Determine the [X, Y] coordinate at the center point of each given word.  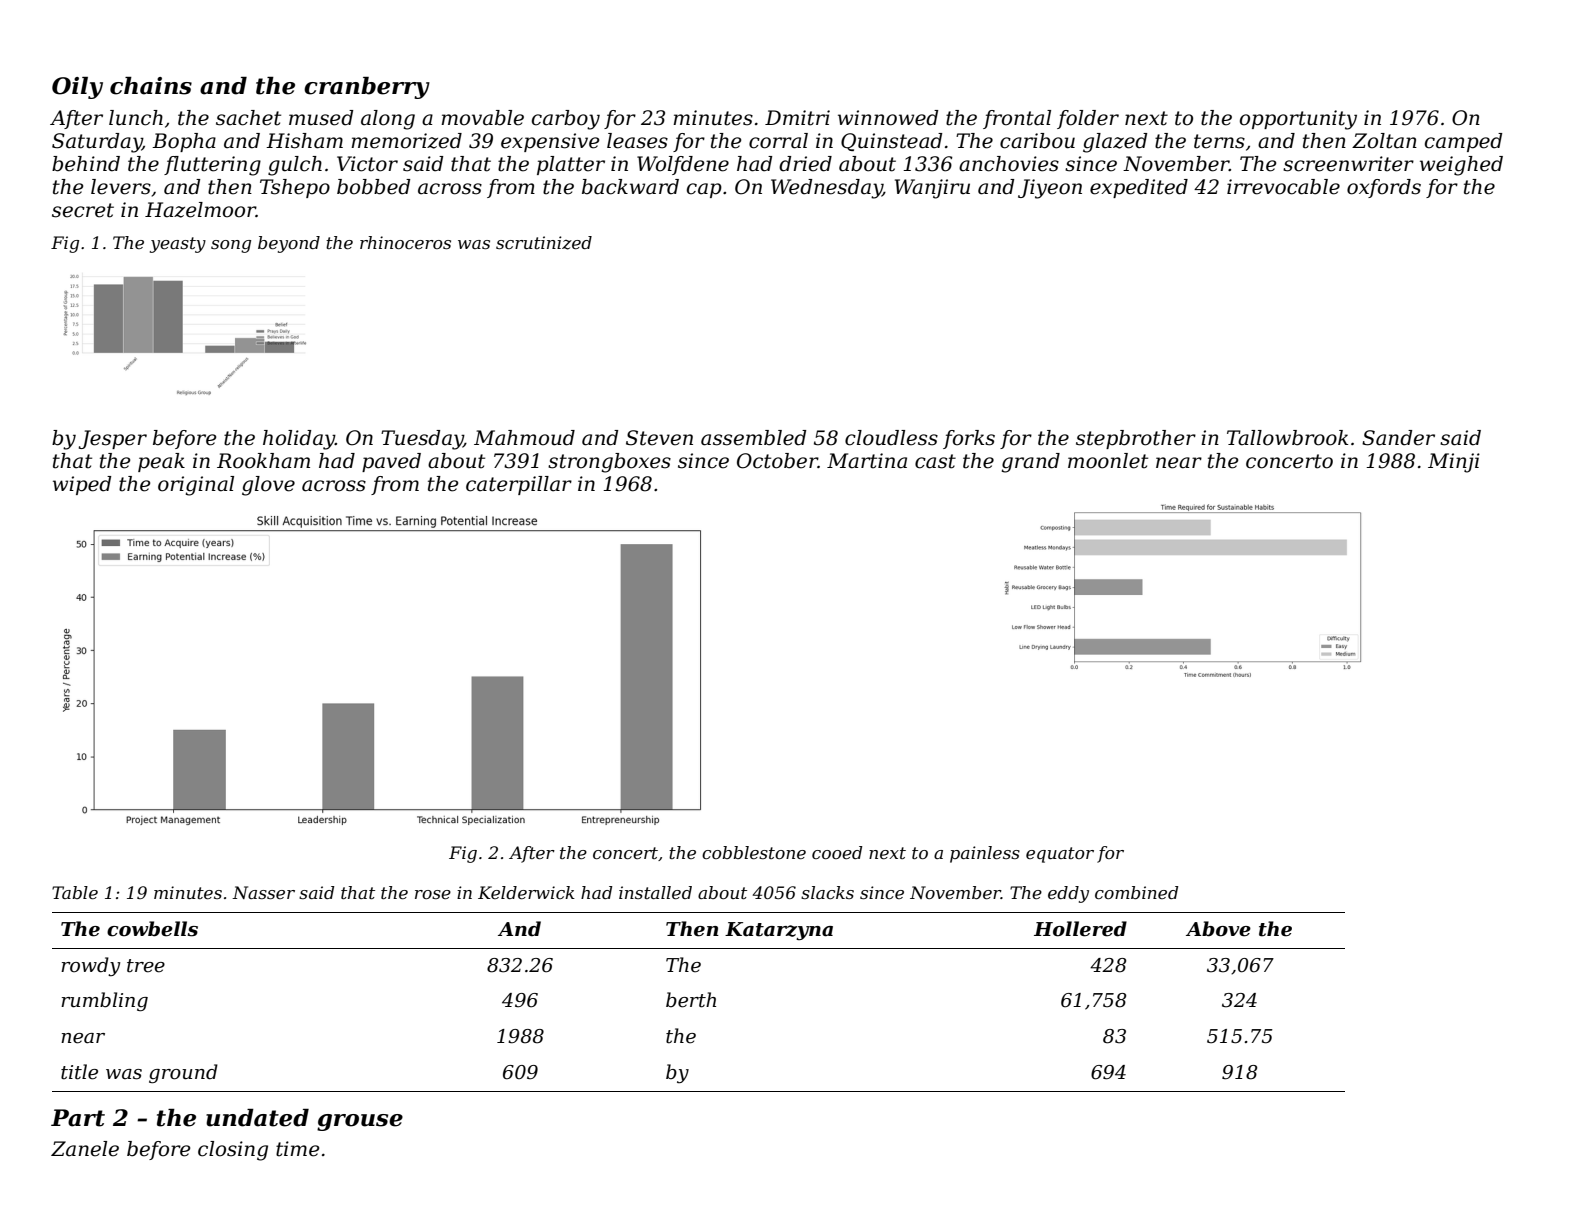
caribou [1037, 141]
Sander [1398, 438]
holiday [299, 440]
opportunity [1298, 120]
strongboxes [609, 463]
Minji [1454, 463]
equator [1060, 855]
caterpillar [519, 485]
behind [86, 164]
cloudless [891, 438]
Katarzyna [779, 931]
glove [268, 486]
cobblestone [754, 852]
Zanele [85, 1149]
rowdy [90, 967]
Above [1218, 929]
